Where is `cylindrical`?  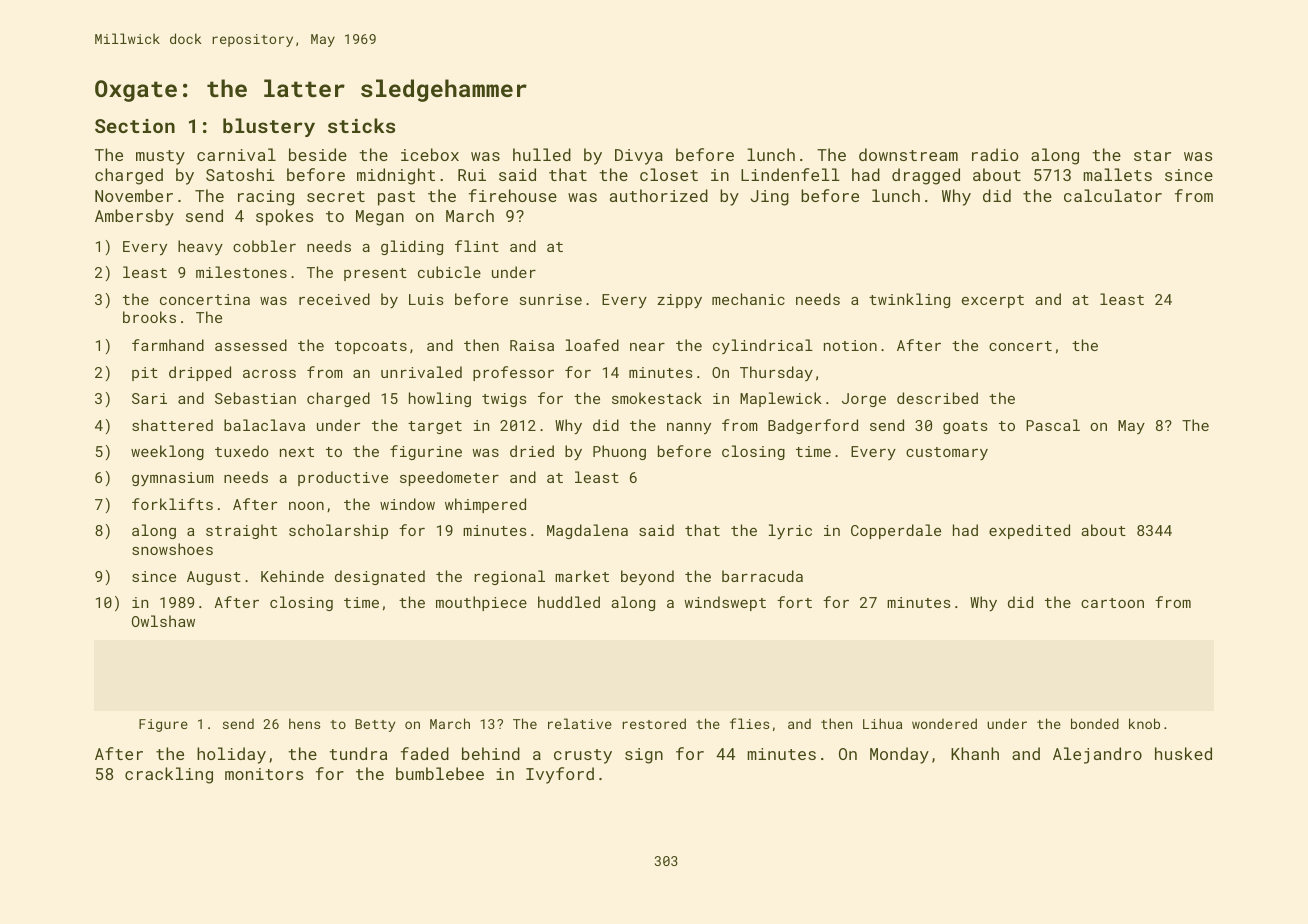 cylindrical is located at coordinates (763, 346).
